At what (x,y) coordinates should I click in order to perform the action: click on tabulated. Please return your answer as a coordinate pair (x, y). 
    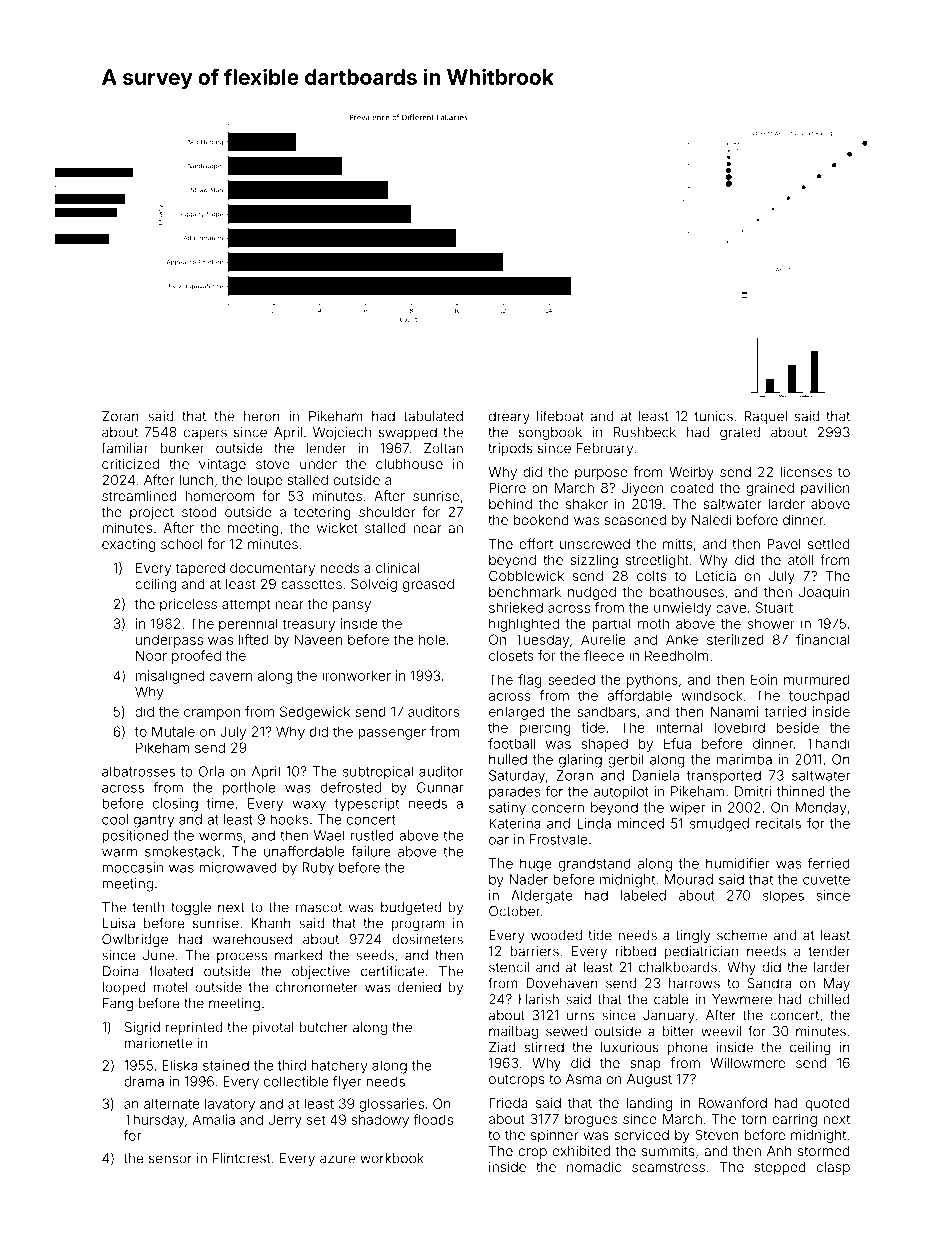
    Looking at the image, I should click on (433, 416).
